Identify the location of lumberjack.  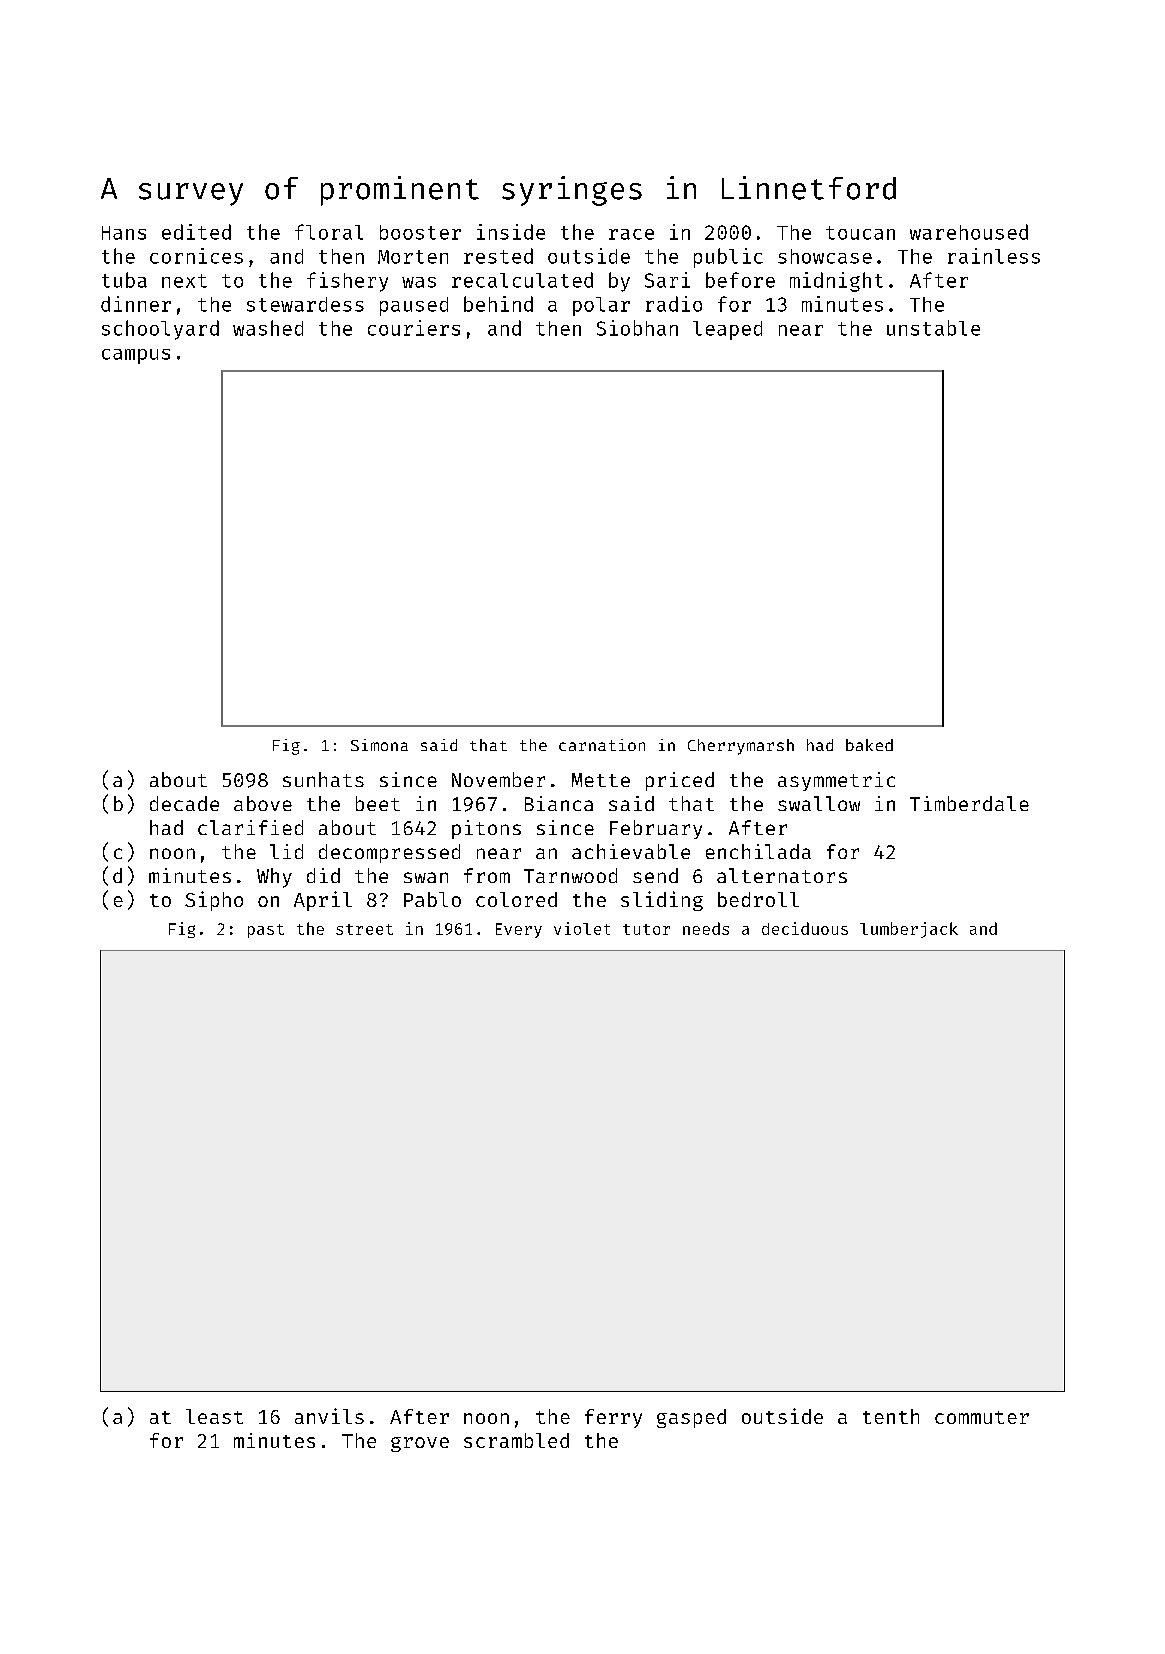
(909, 930).
